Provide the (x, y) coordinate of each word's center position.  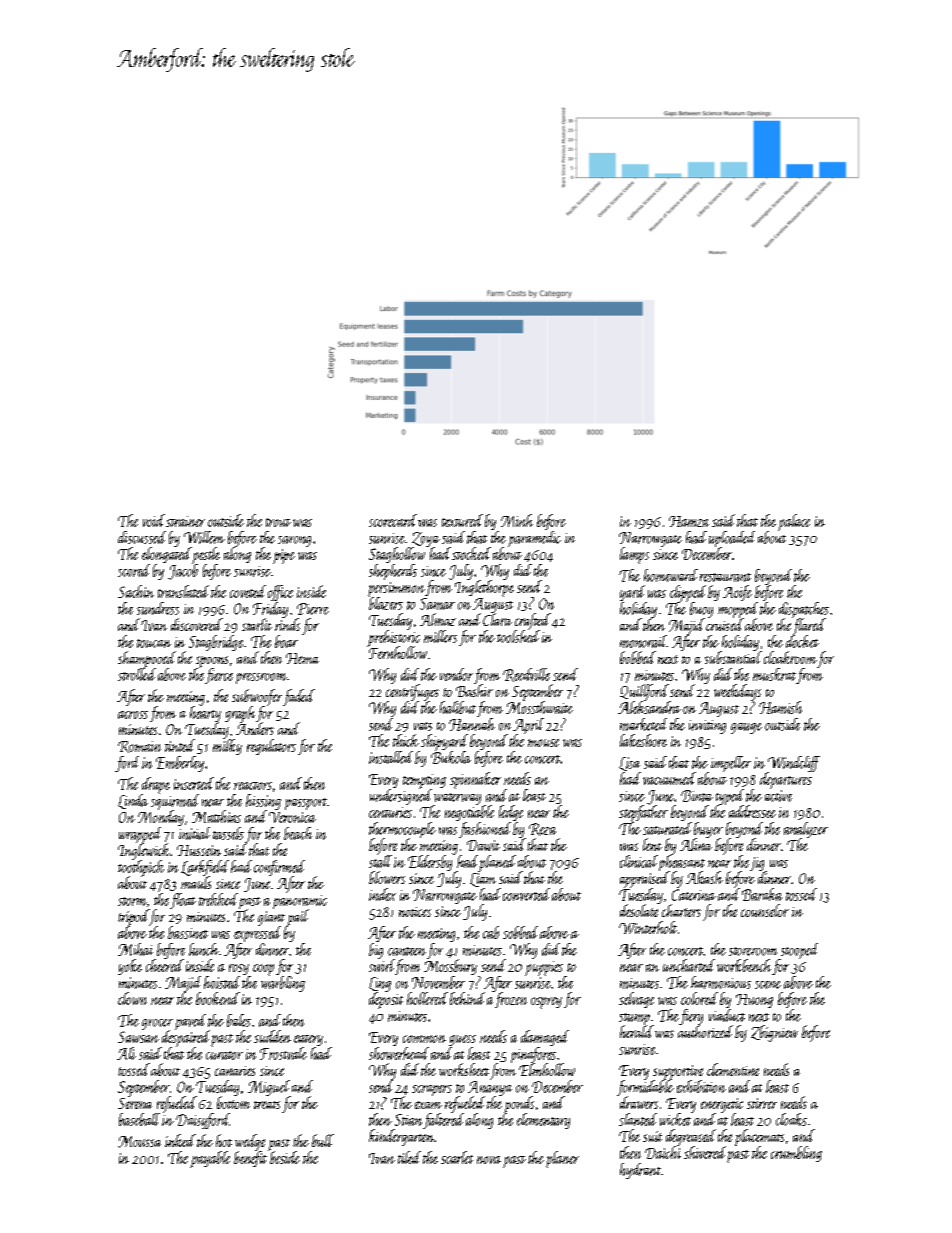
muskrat (774, 674)
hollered (427, 998)
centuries (390, 812)
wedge (250, 1142)
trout (278, 522)
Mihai (135, 949)
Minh (517, 520)
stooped (799, 951)
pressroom (261, 678)
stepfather (643, 813)
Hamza (689, 521)
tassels (228, 833)
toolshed (518, 636)
